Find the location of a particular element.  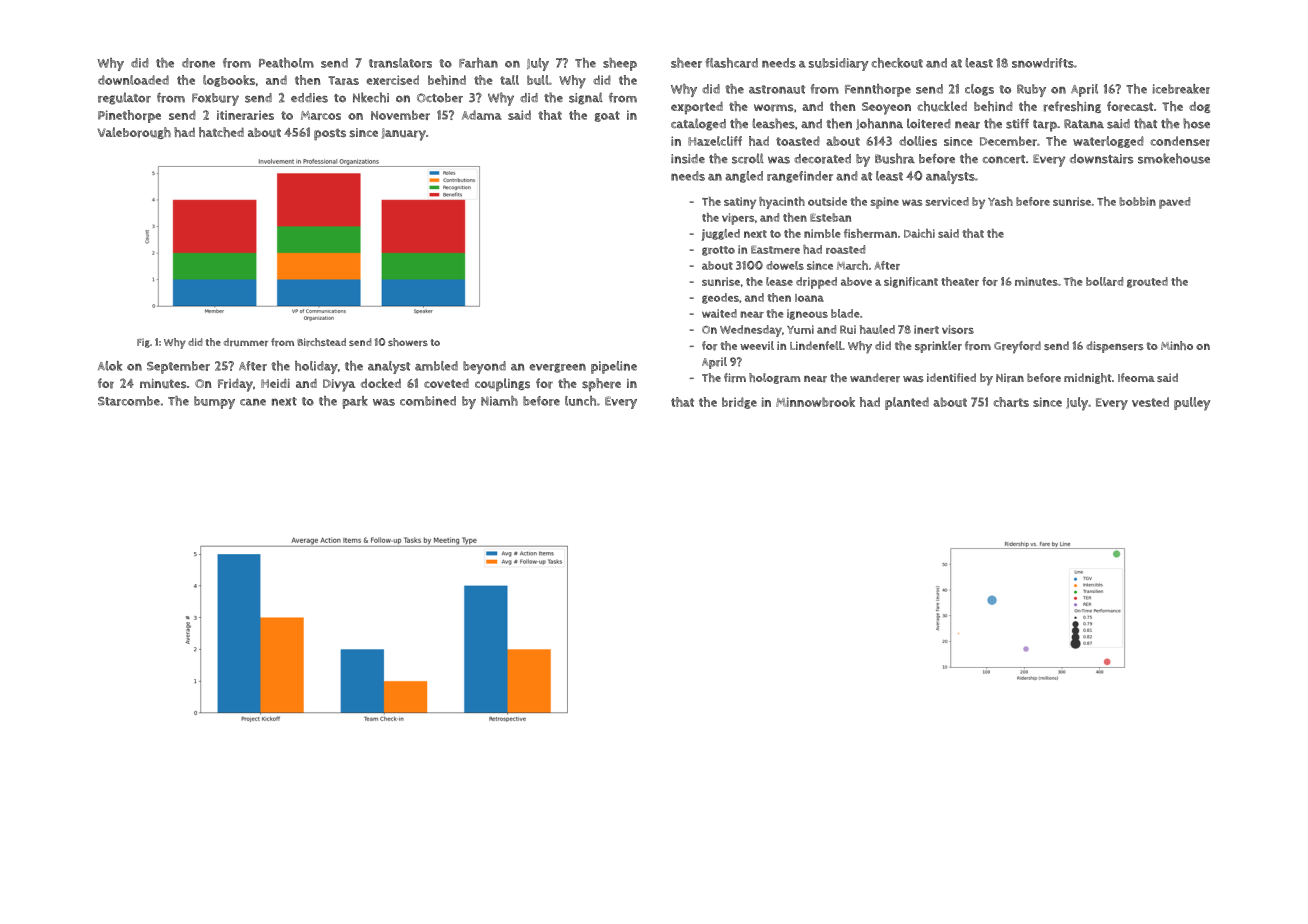

snowdrifts is located at coordinates (1043, 63).
